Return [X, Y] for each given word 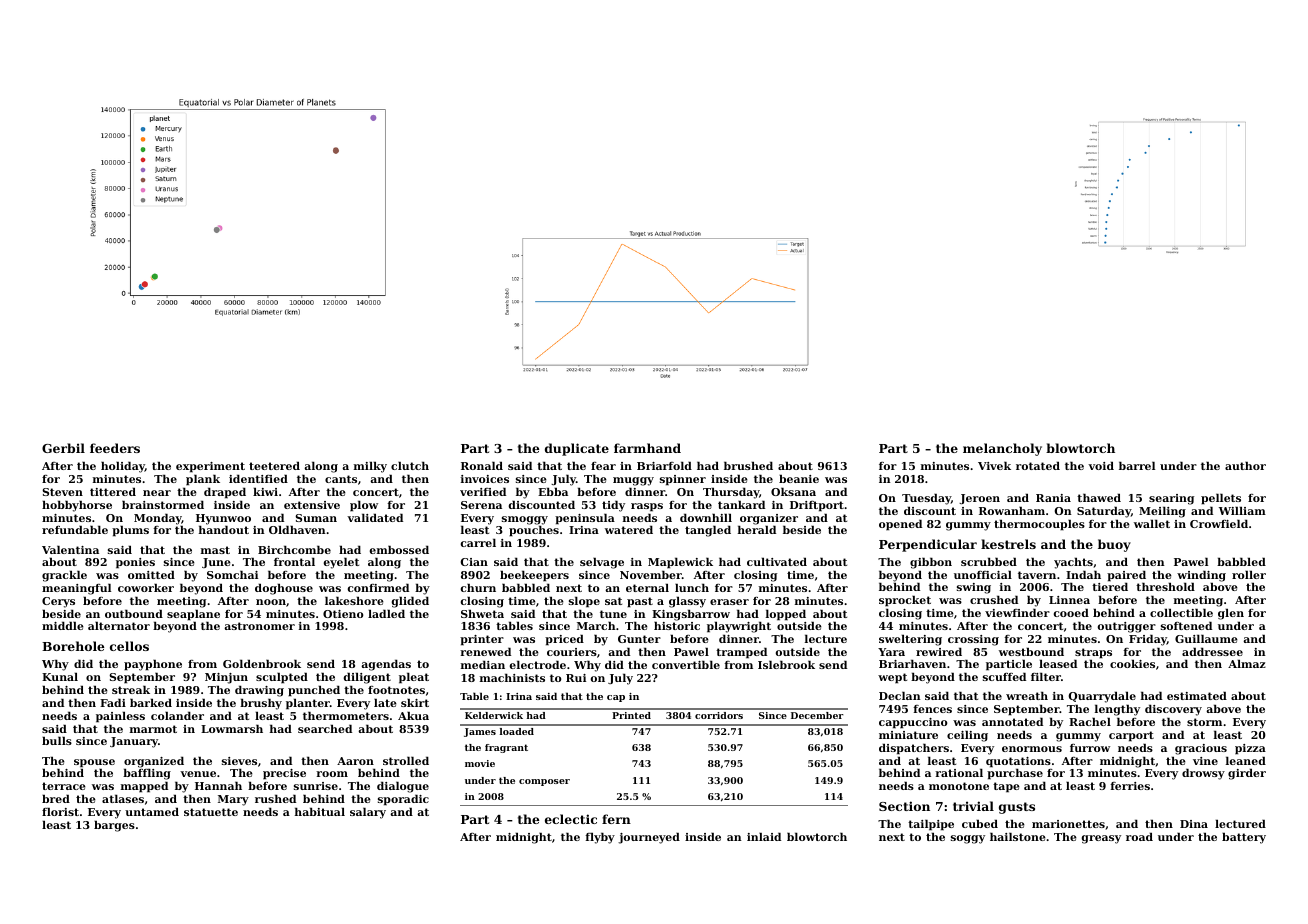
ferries [1130, 786]
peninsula [585, 519]
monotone [959, 786]
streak [131, 689]
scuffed [1004, 676]
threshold [1165, 586]
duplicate [577, 449]
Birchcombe [294, 549]
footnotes [396, 690]
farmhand [647, 448]
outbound [134, 613]
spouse [94, 763]
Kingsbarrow [691, 615]
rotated [1038, 465]
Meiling [1162, 512]
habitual [320, 811]
